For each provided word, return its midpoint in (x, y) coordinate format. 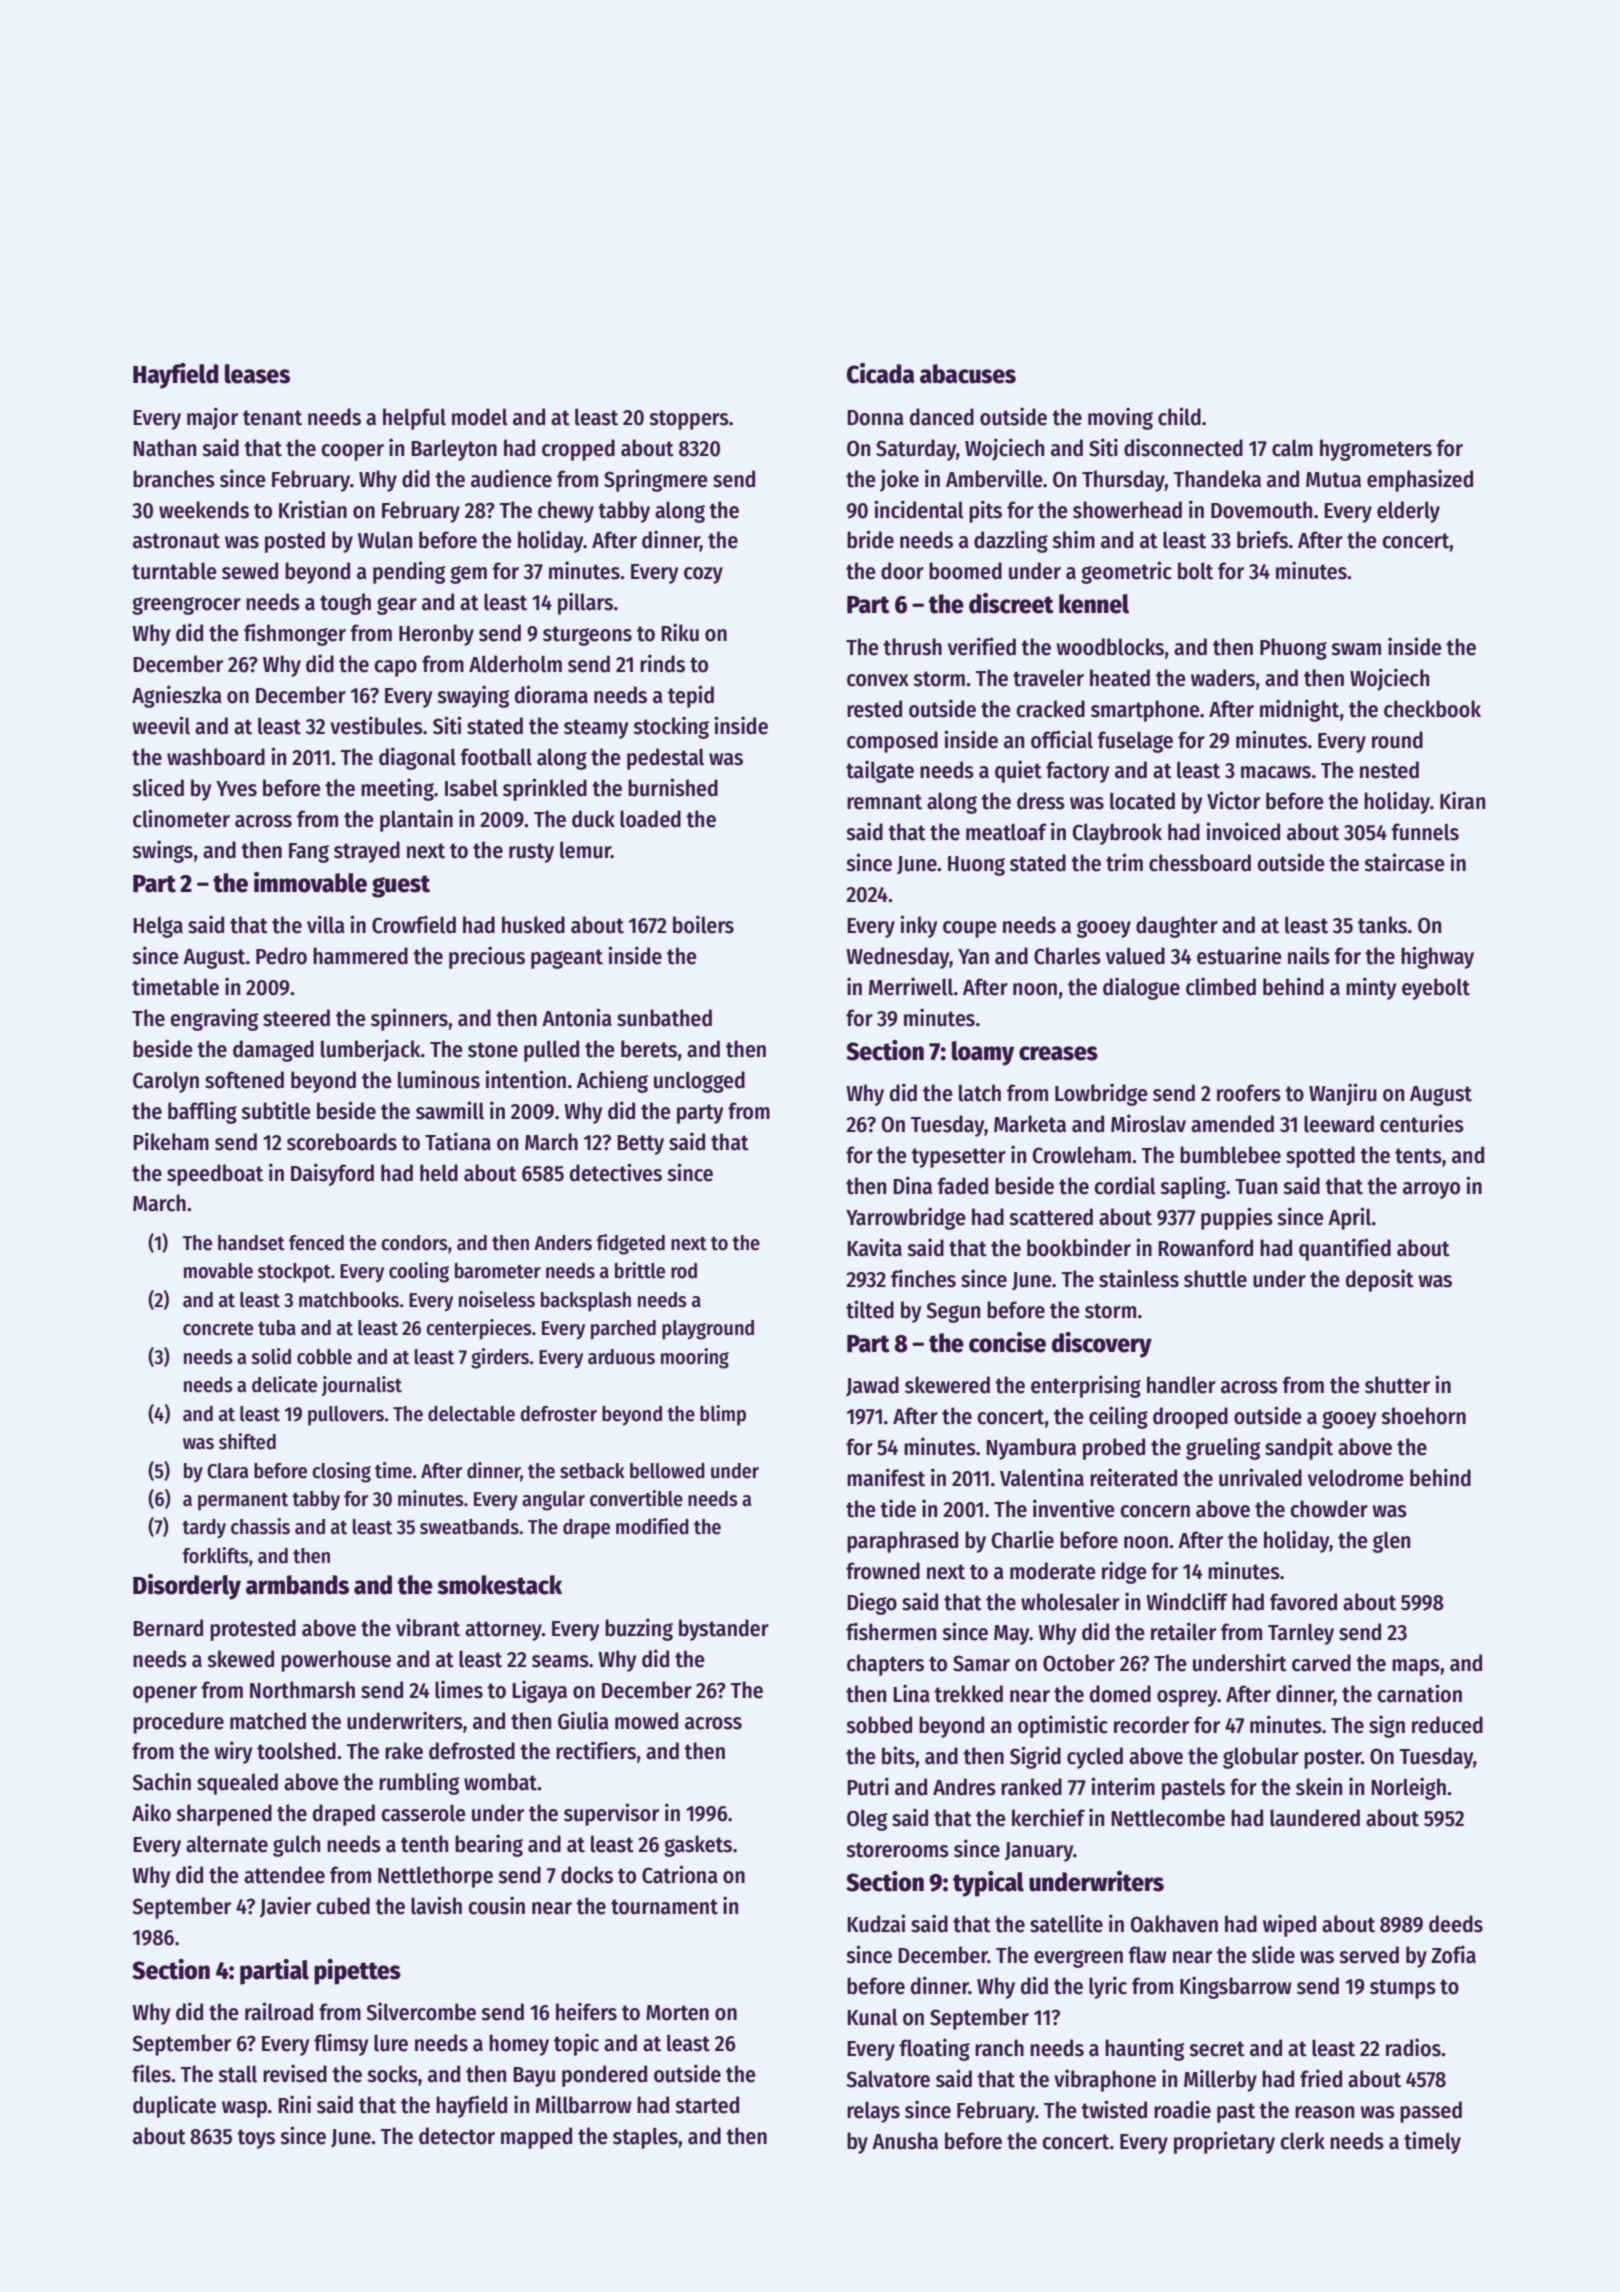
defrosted (472, 1751)
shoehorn (1423, 1416)
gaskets (698, 1846)
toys (256, 2139)
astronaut (176, 541)
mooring (695, 1358)
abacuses (968, 374)
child (1179, 416)
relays (873, 2112)
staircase (1404, 862)
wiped (1289, 1925)
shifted (247, 1441)
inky (918, 926)
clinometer (181, 818)
